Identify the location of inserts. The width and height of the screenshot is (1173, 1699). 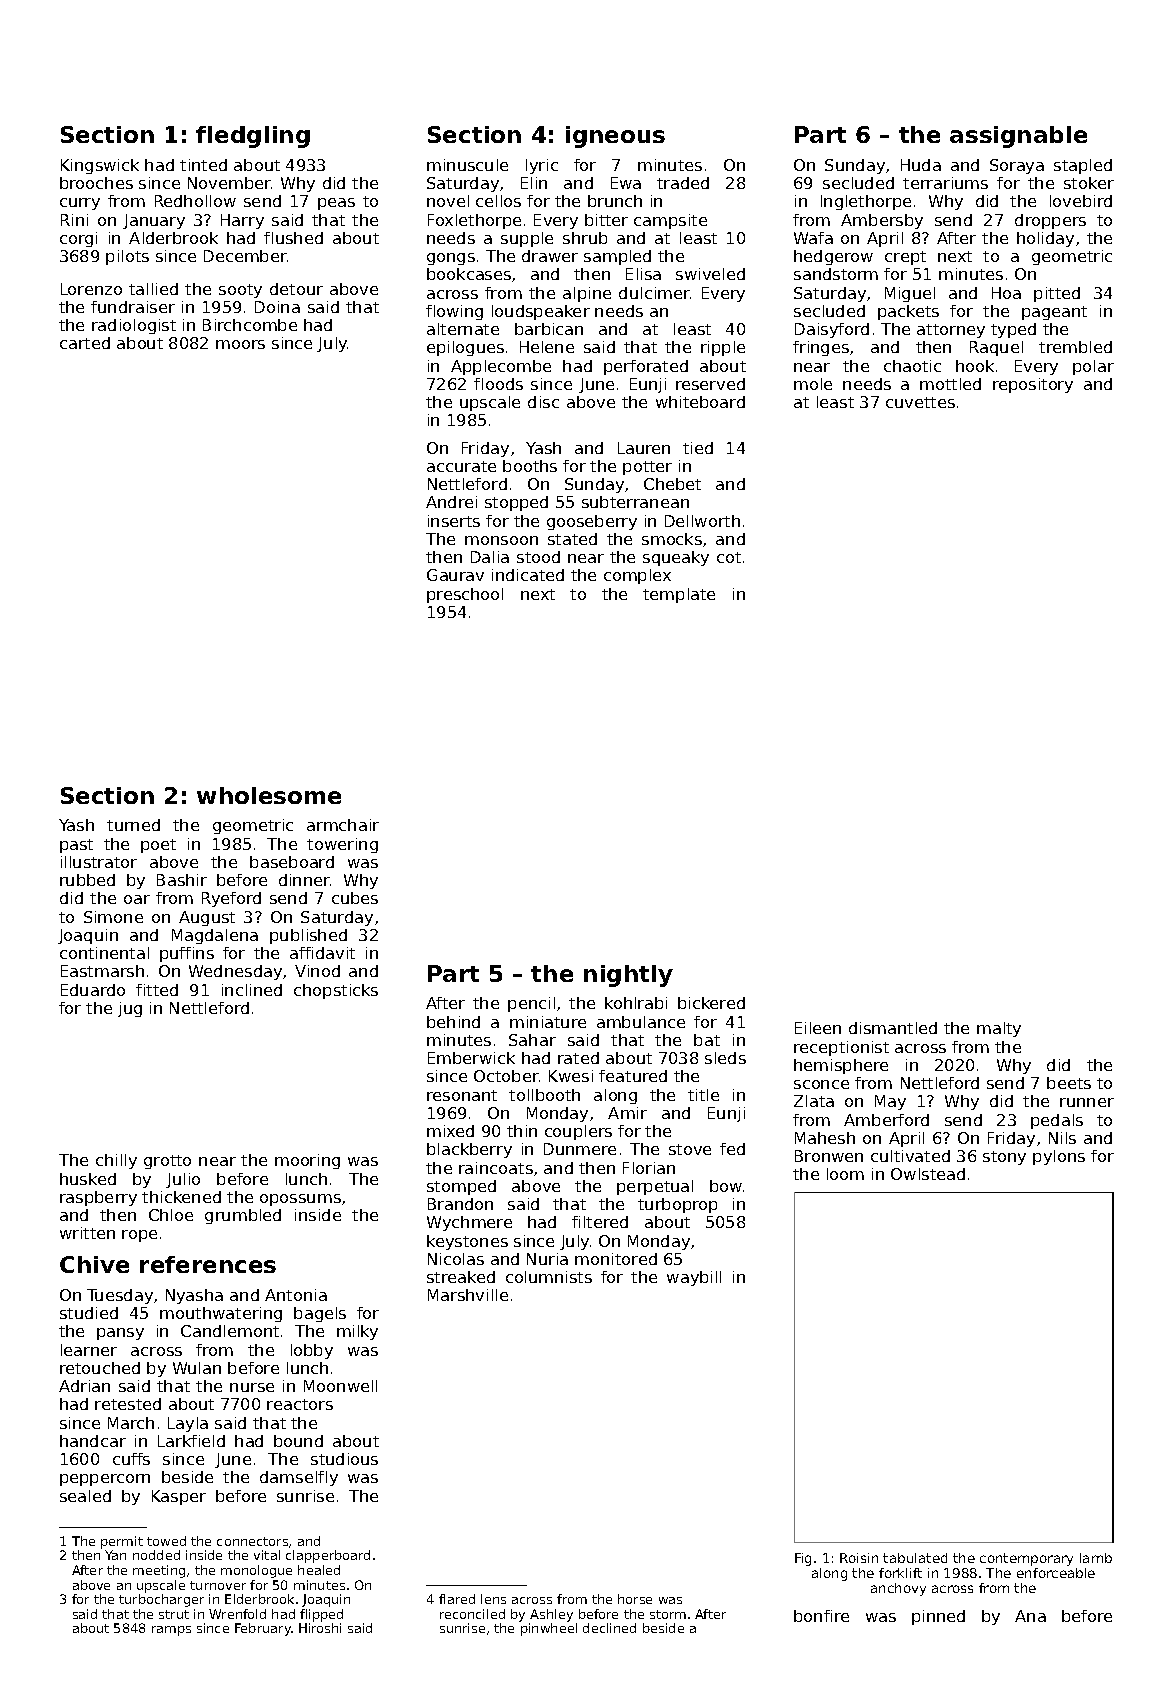
(454, 521).
